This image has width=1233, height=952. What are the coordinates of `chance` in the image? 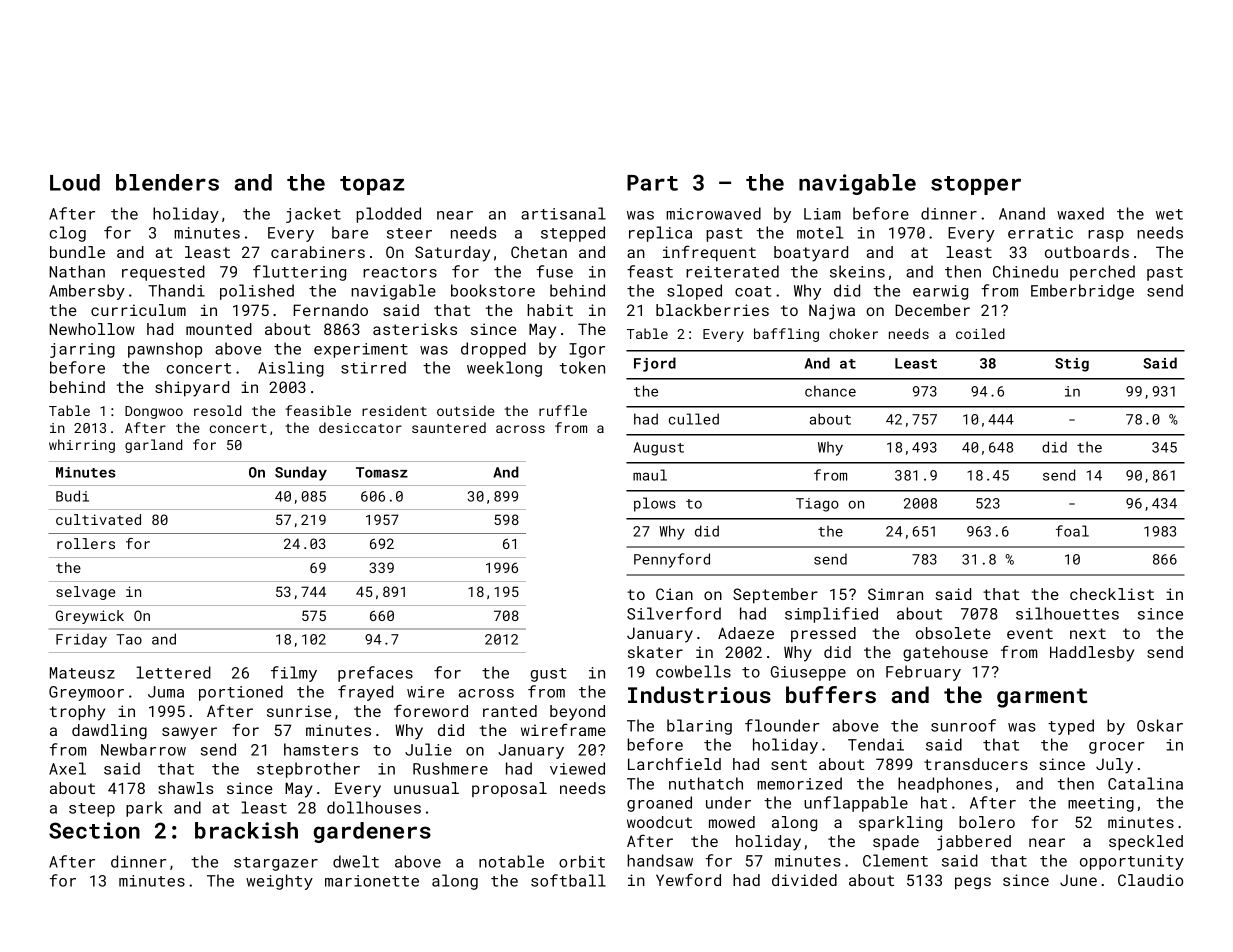 It's located at (830, 391).
